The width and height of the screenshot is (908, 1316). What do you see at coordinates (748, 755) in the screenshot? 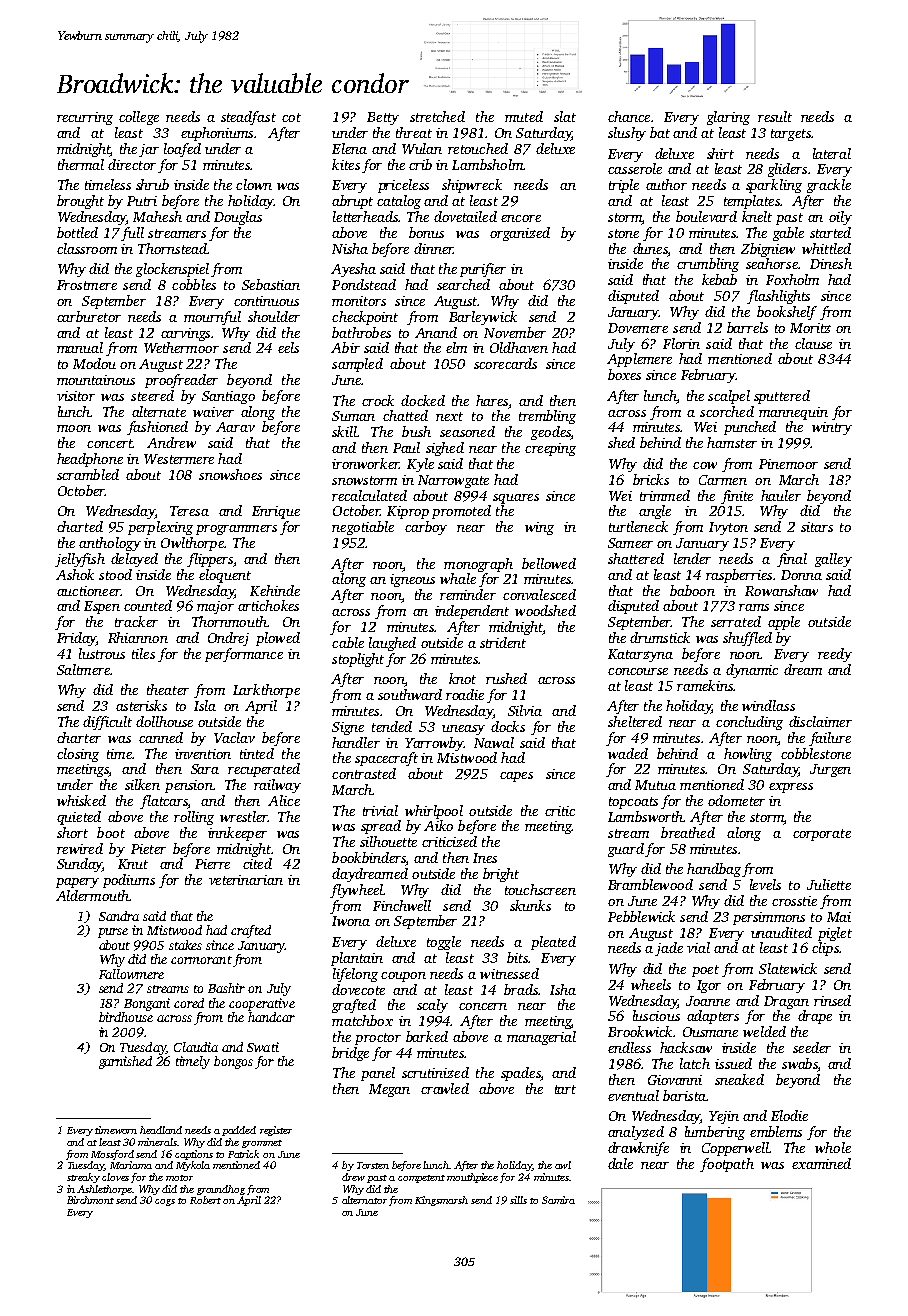
I see `howling` at bounding box center [748, 755].
